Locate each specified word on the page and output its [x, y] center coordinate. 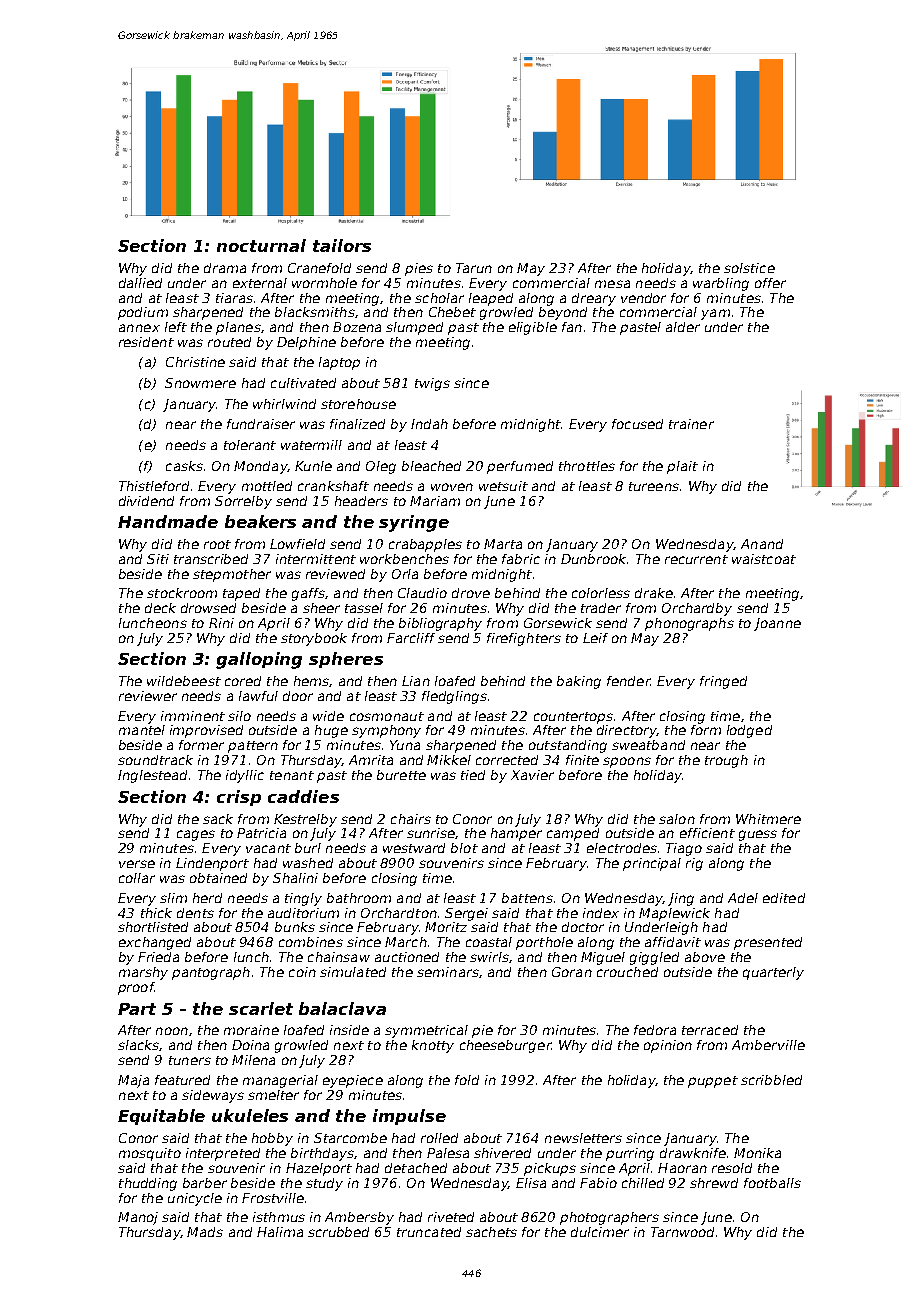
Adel [743, 898]
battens [527, 898]
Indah [429, 424]
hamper [516, 834]
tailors [342, 245]
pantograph [211, 973]
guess [758, 835]
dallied [140, 283]
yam [715, 314]
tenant [292, 775]
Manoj [138, 1218]
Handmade [168, 521]
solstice [749, 268]
